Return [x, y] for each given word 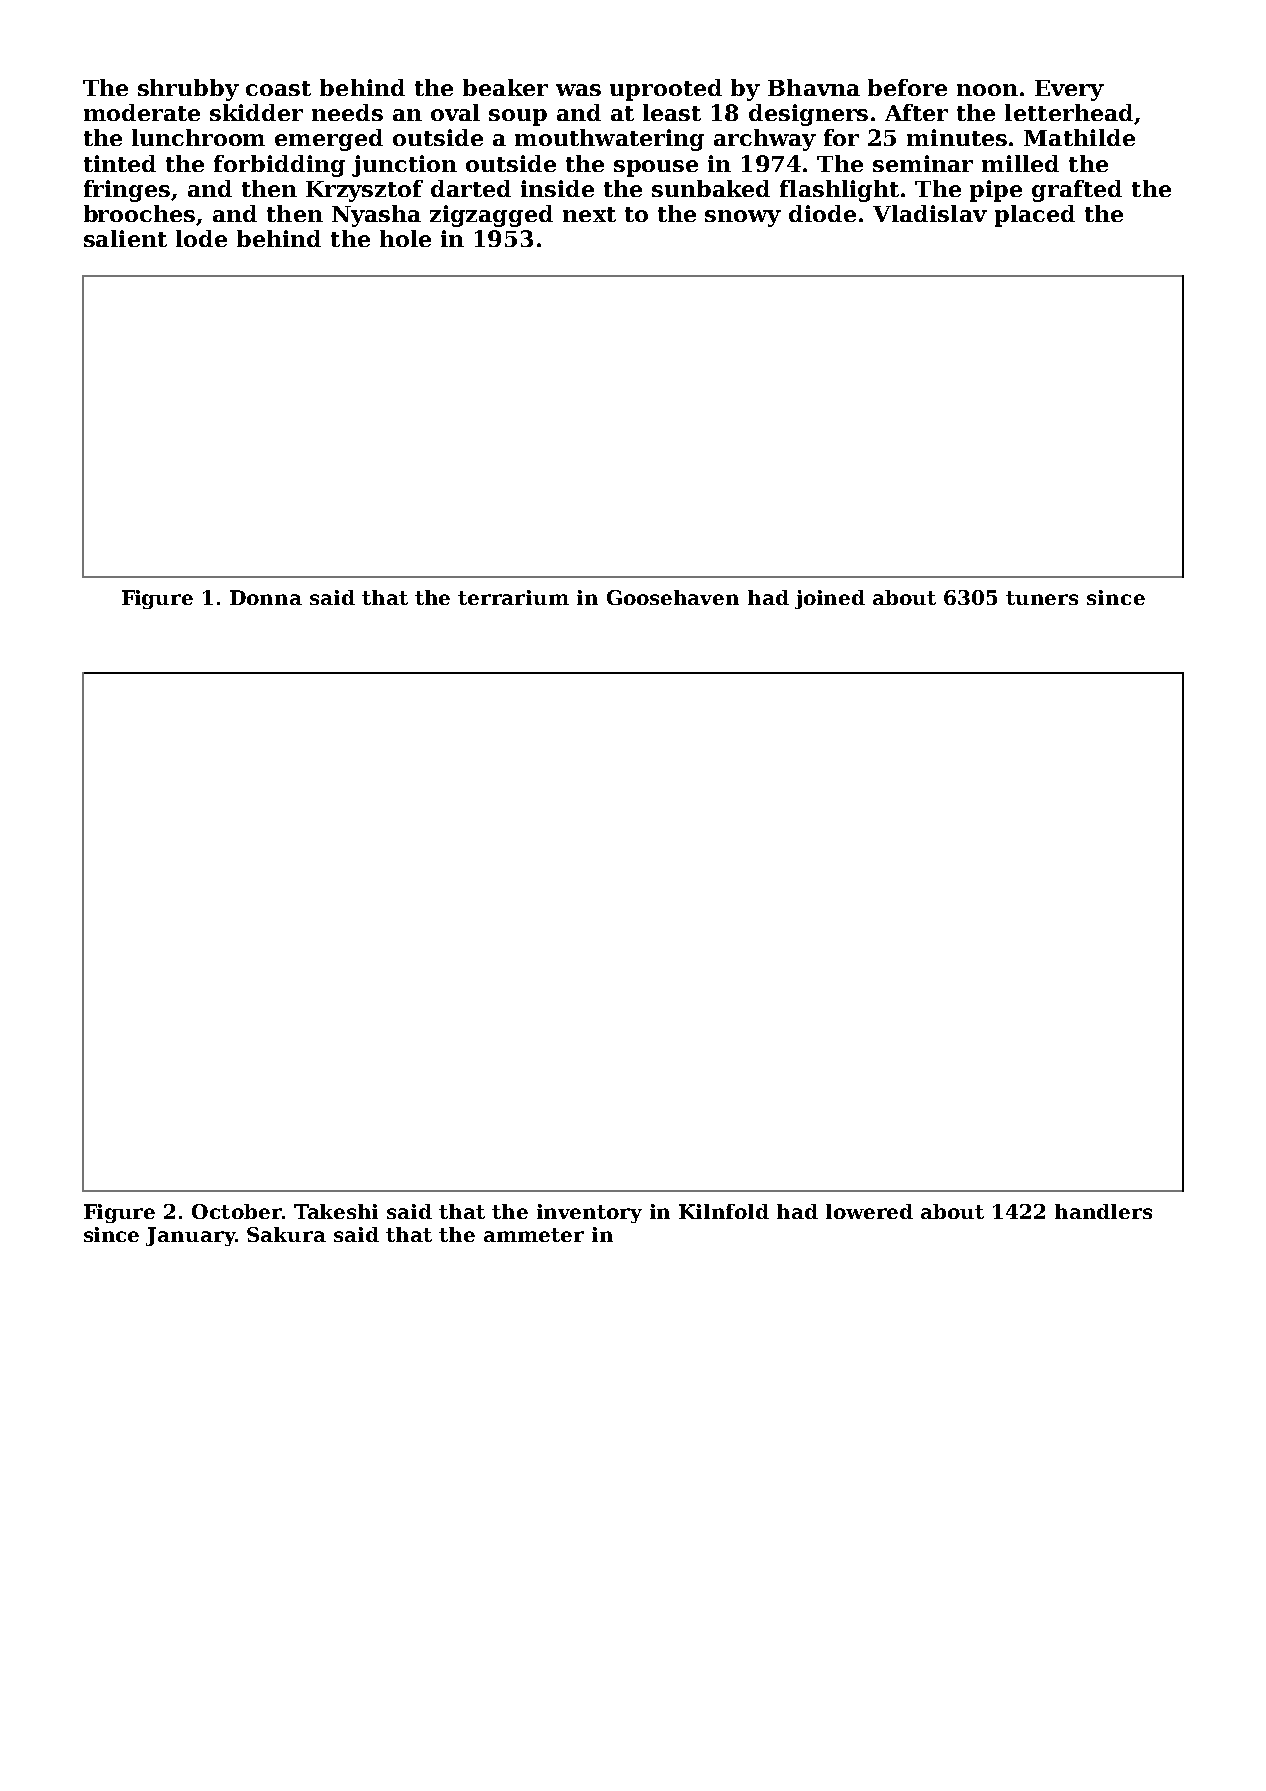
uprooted [666, 90]
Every [1069, 90]
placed [1035, 216]
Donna [266, 597]
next [589, 214]
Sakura [286, 1234]
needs [347, 112]
